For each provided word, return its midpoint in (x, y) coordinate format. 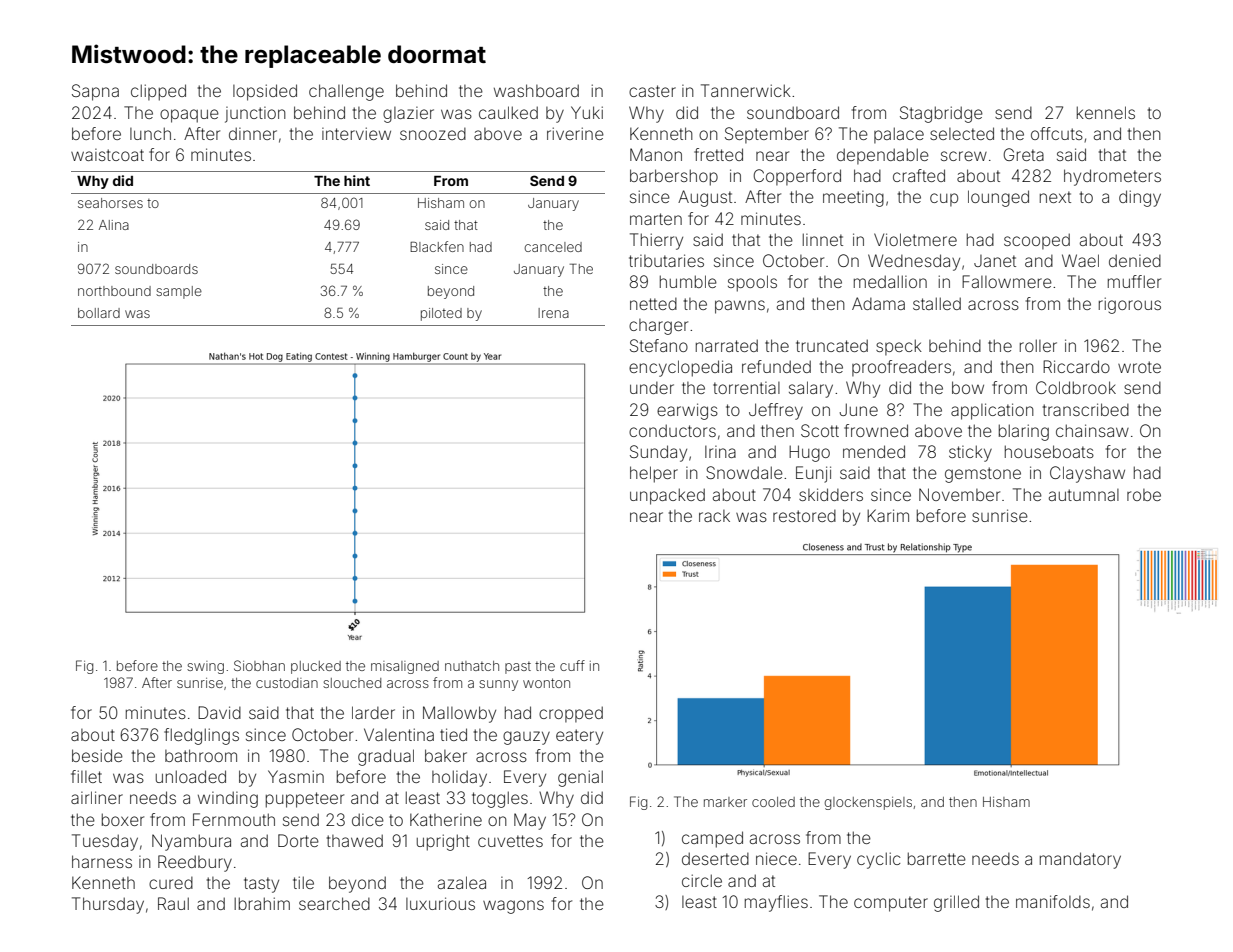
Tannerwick (746, 90)
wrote (1139, 367)
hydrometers (1112, 177)
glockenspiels (868, 803)
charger (658, 327)
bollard (99, 313)
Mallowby (459, 714)
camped (712, 839)
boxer (123, 819)
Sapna (95, 92)
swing (205, 667)
